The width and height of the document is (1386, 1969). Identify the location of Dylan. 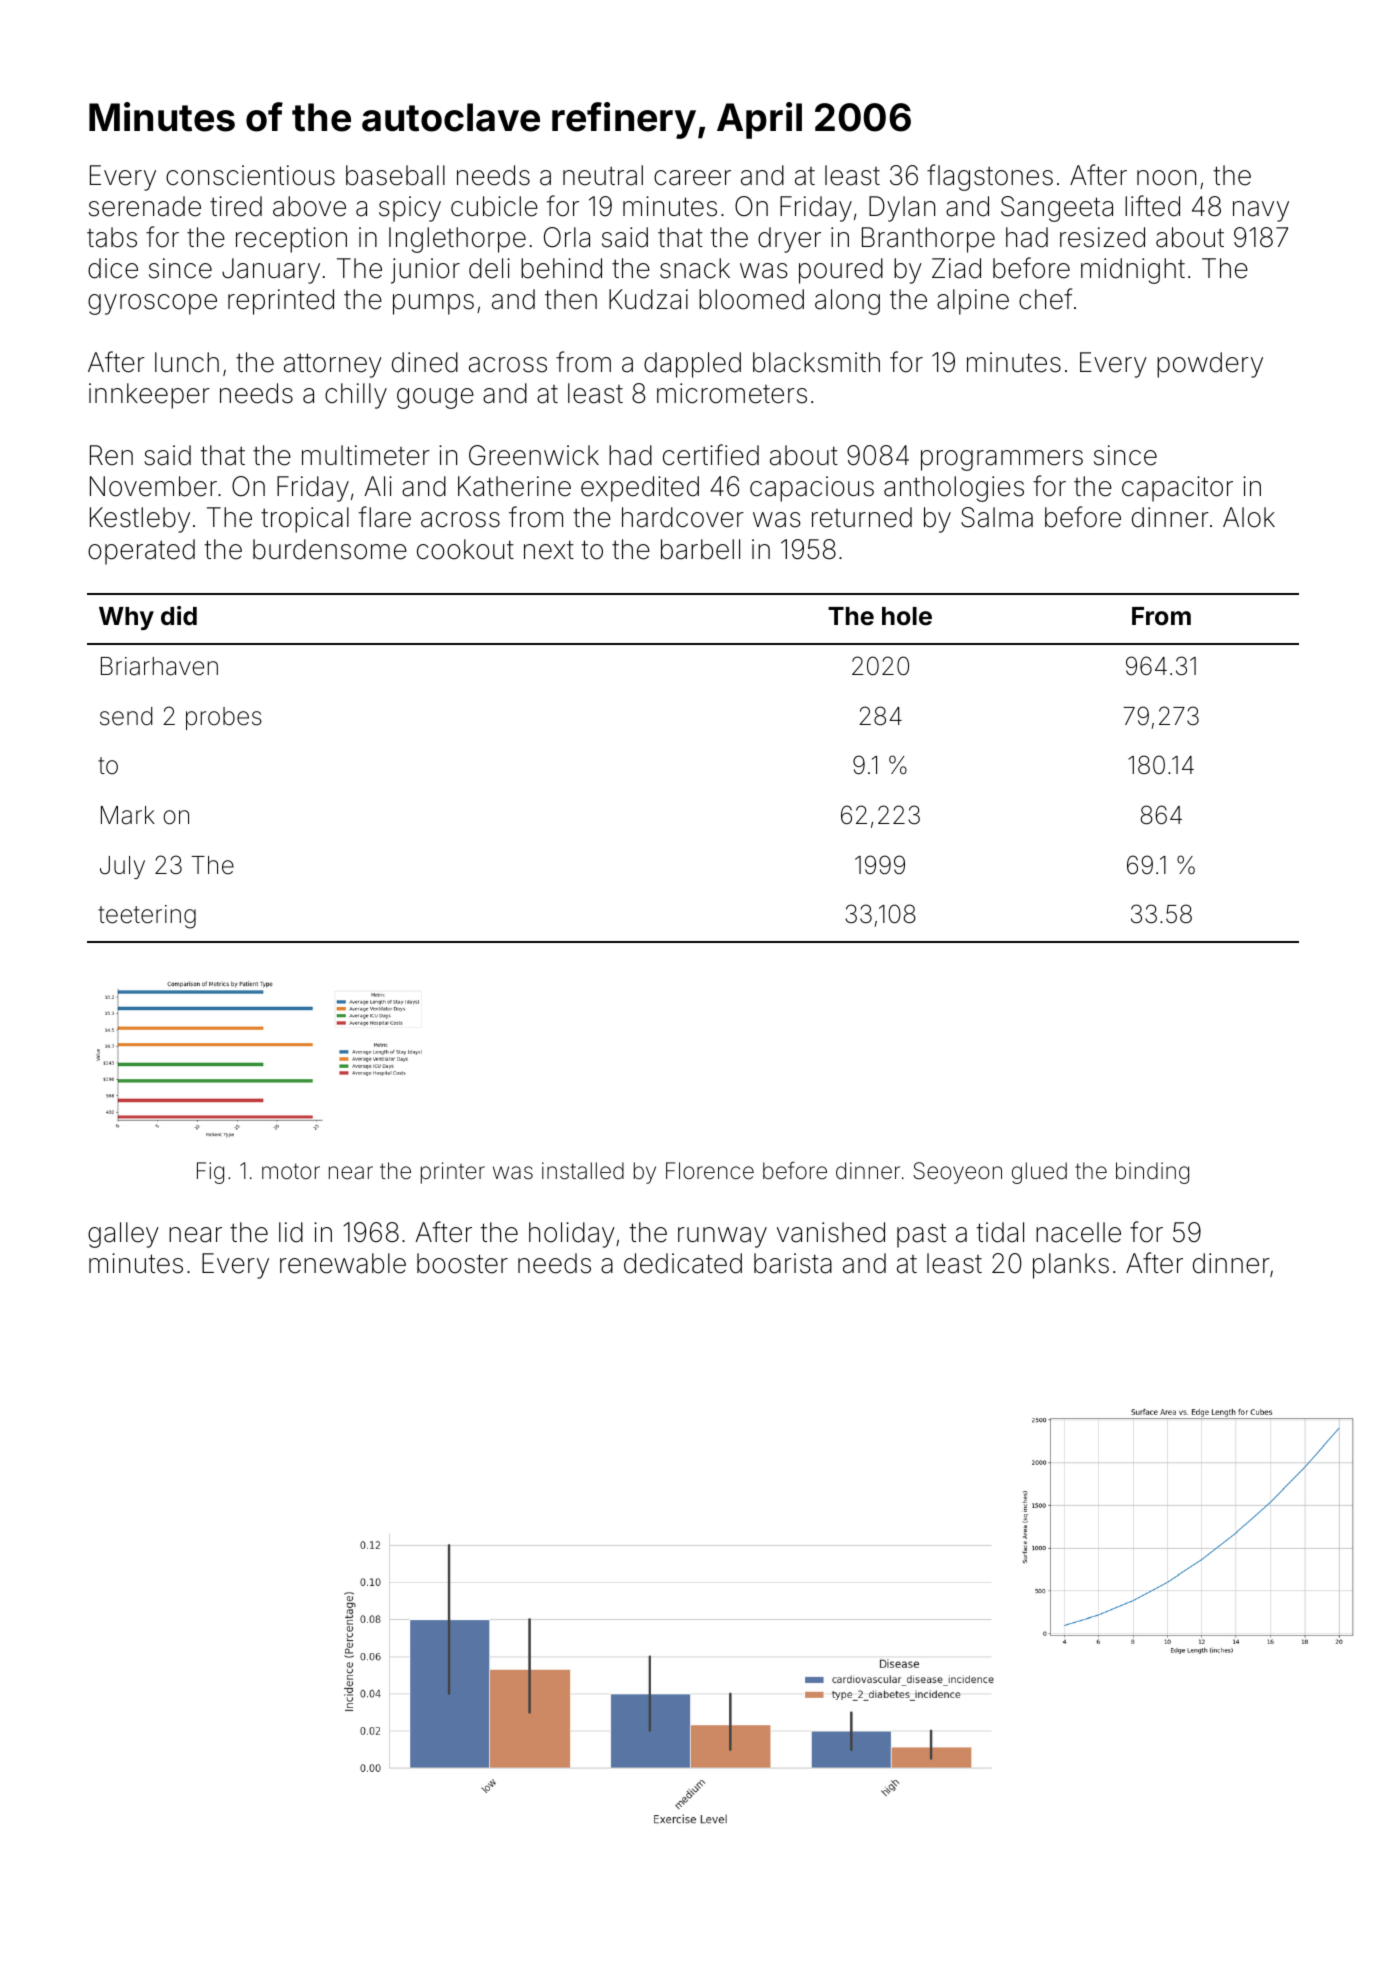
(902, 209).
